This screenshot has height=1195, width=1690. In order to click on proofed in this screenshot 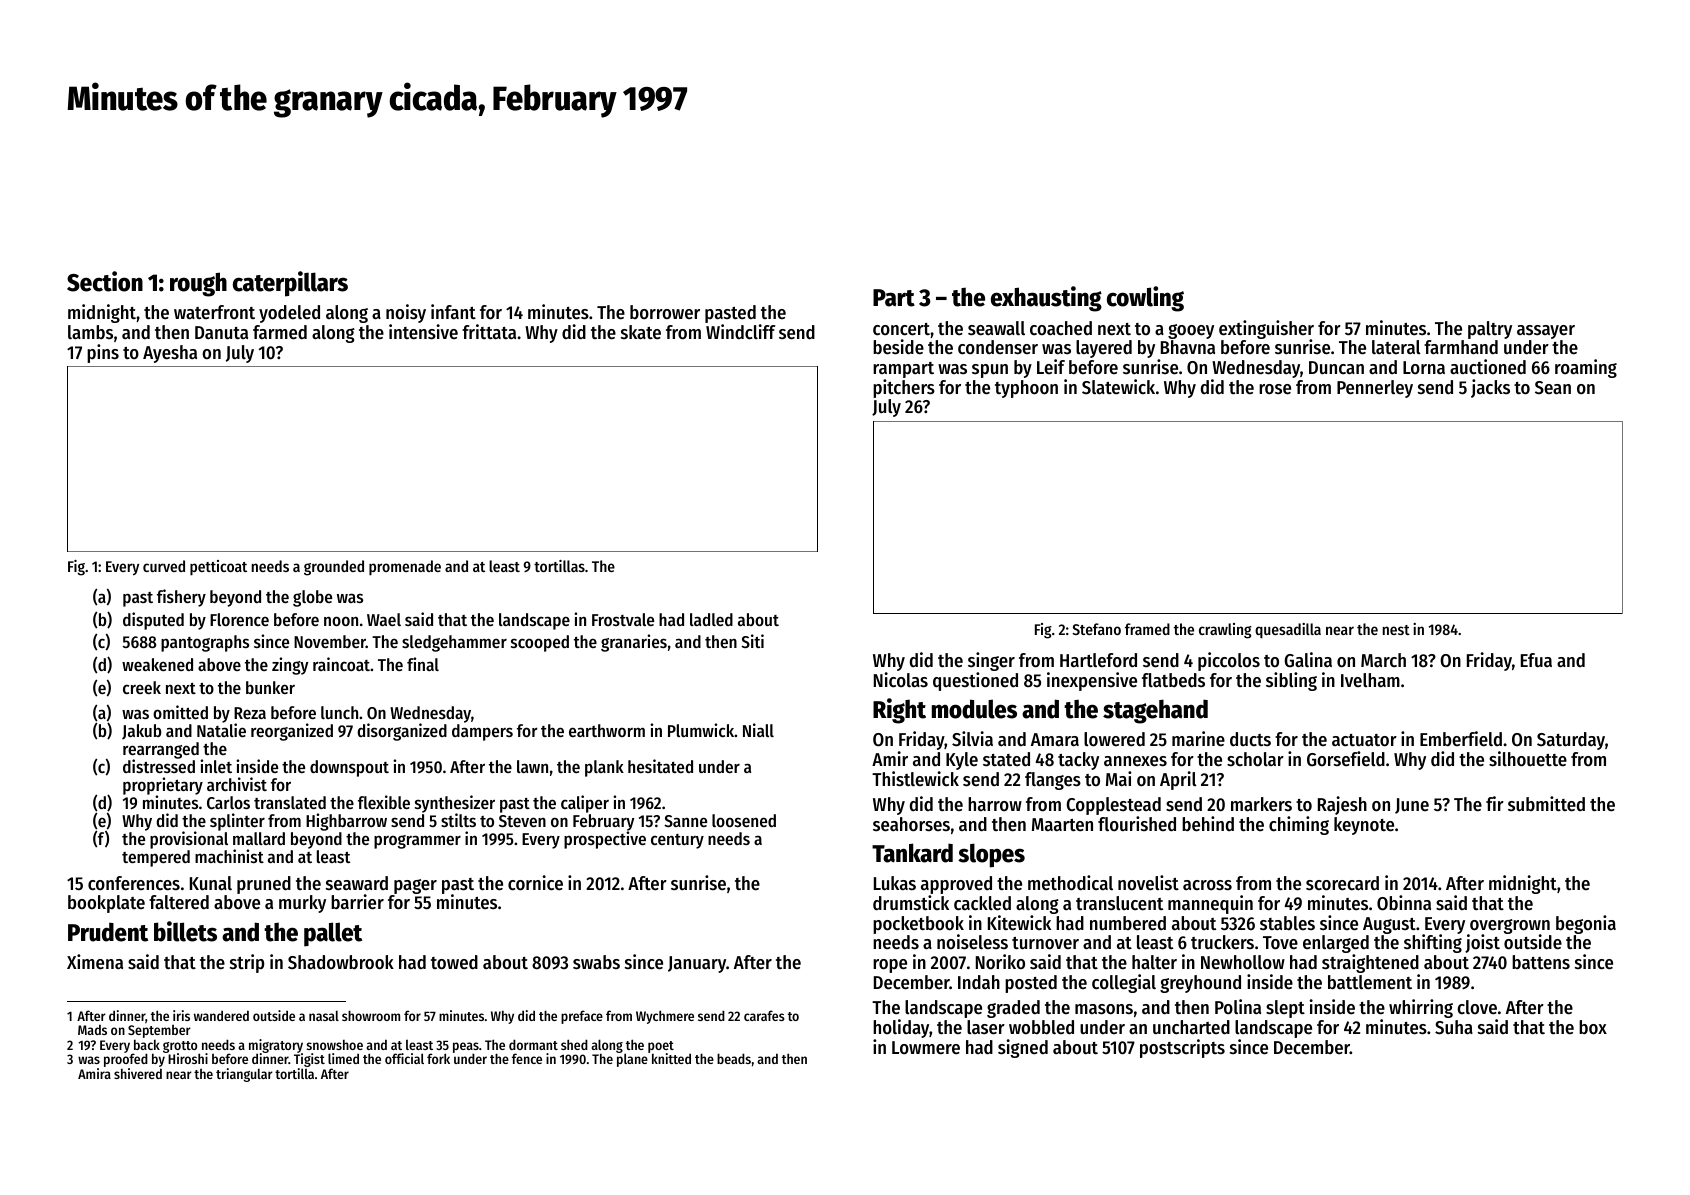, I will do `click(126, 1060)`.
